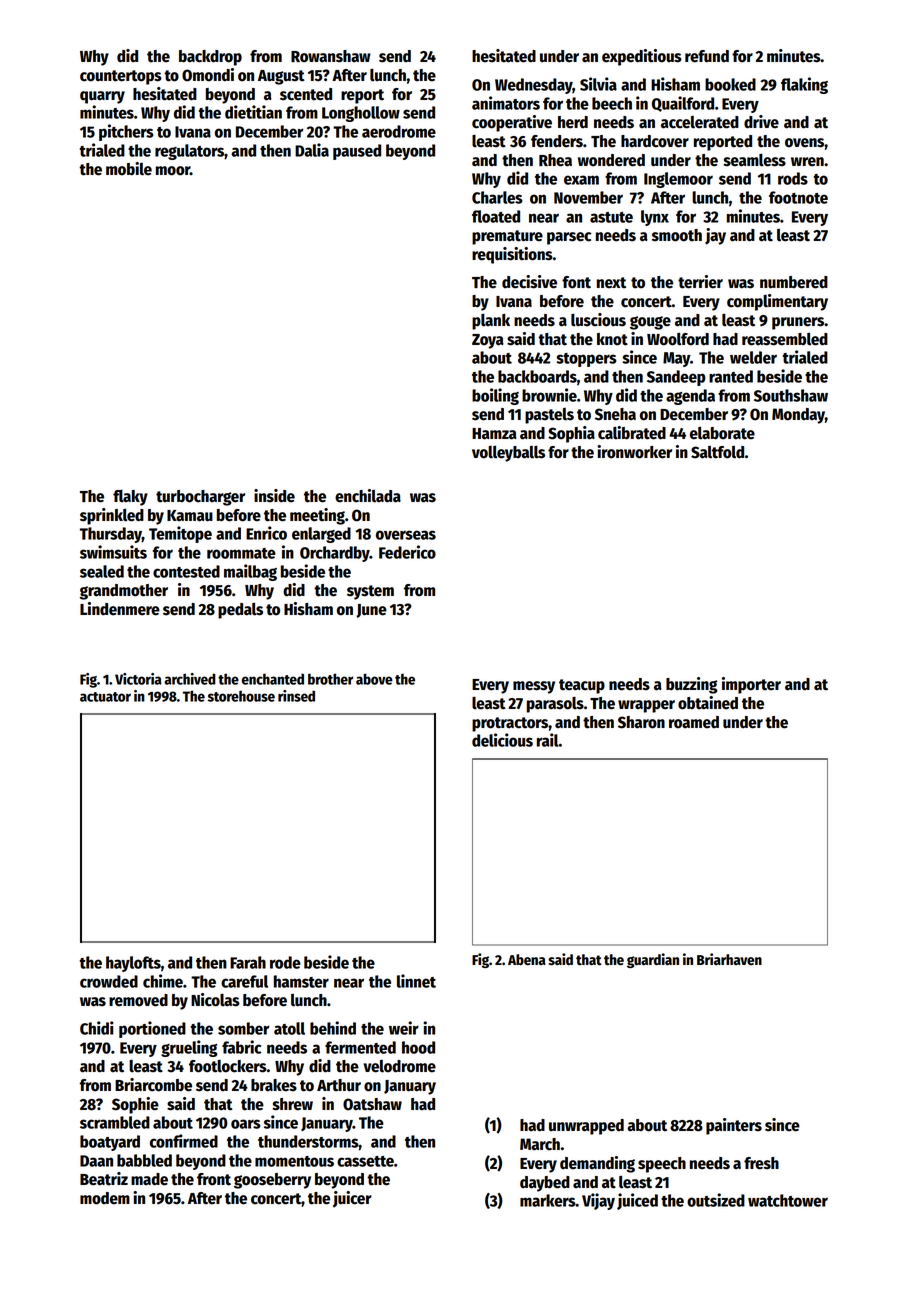 This page has width=908, height=1316. I want to click on Briarhaven, so click(729, 959).
